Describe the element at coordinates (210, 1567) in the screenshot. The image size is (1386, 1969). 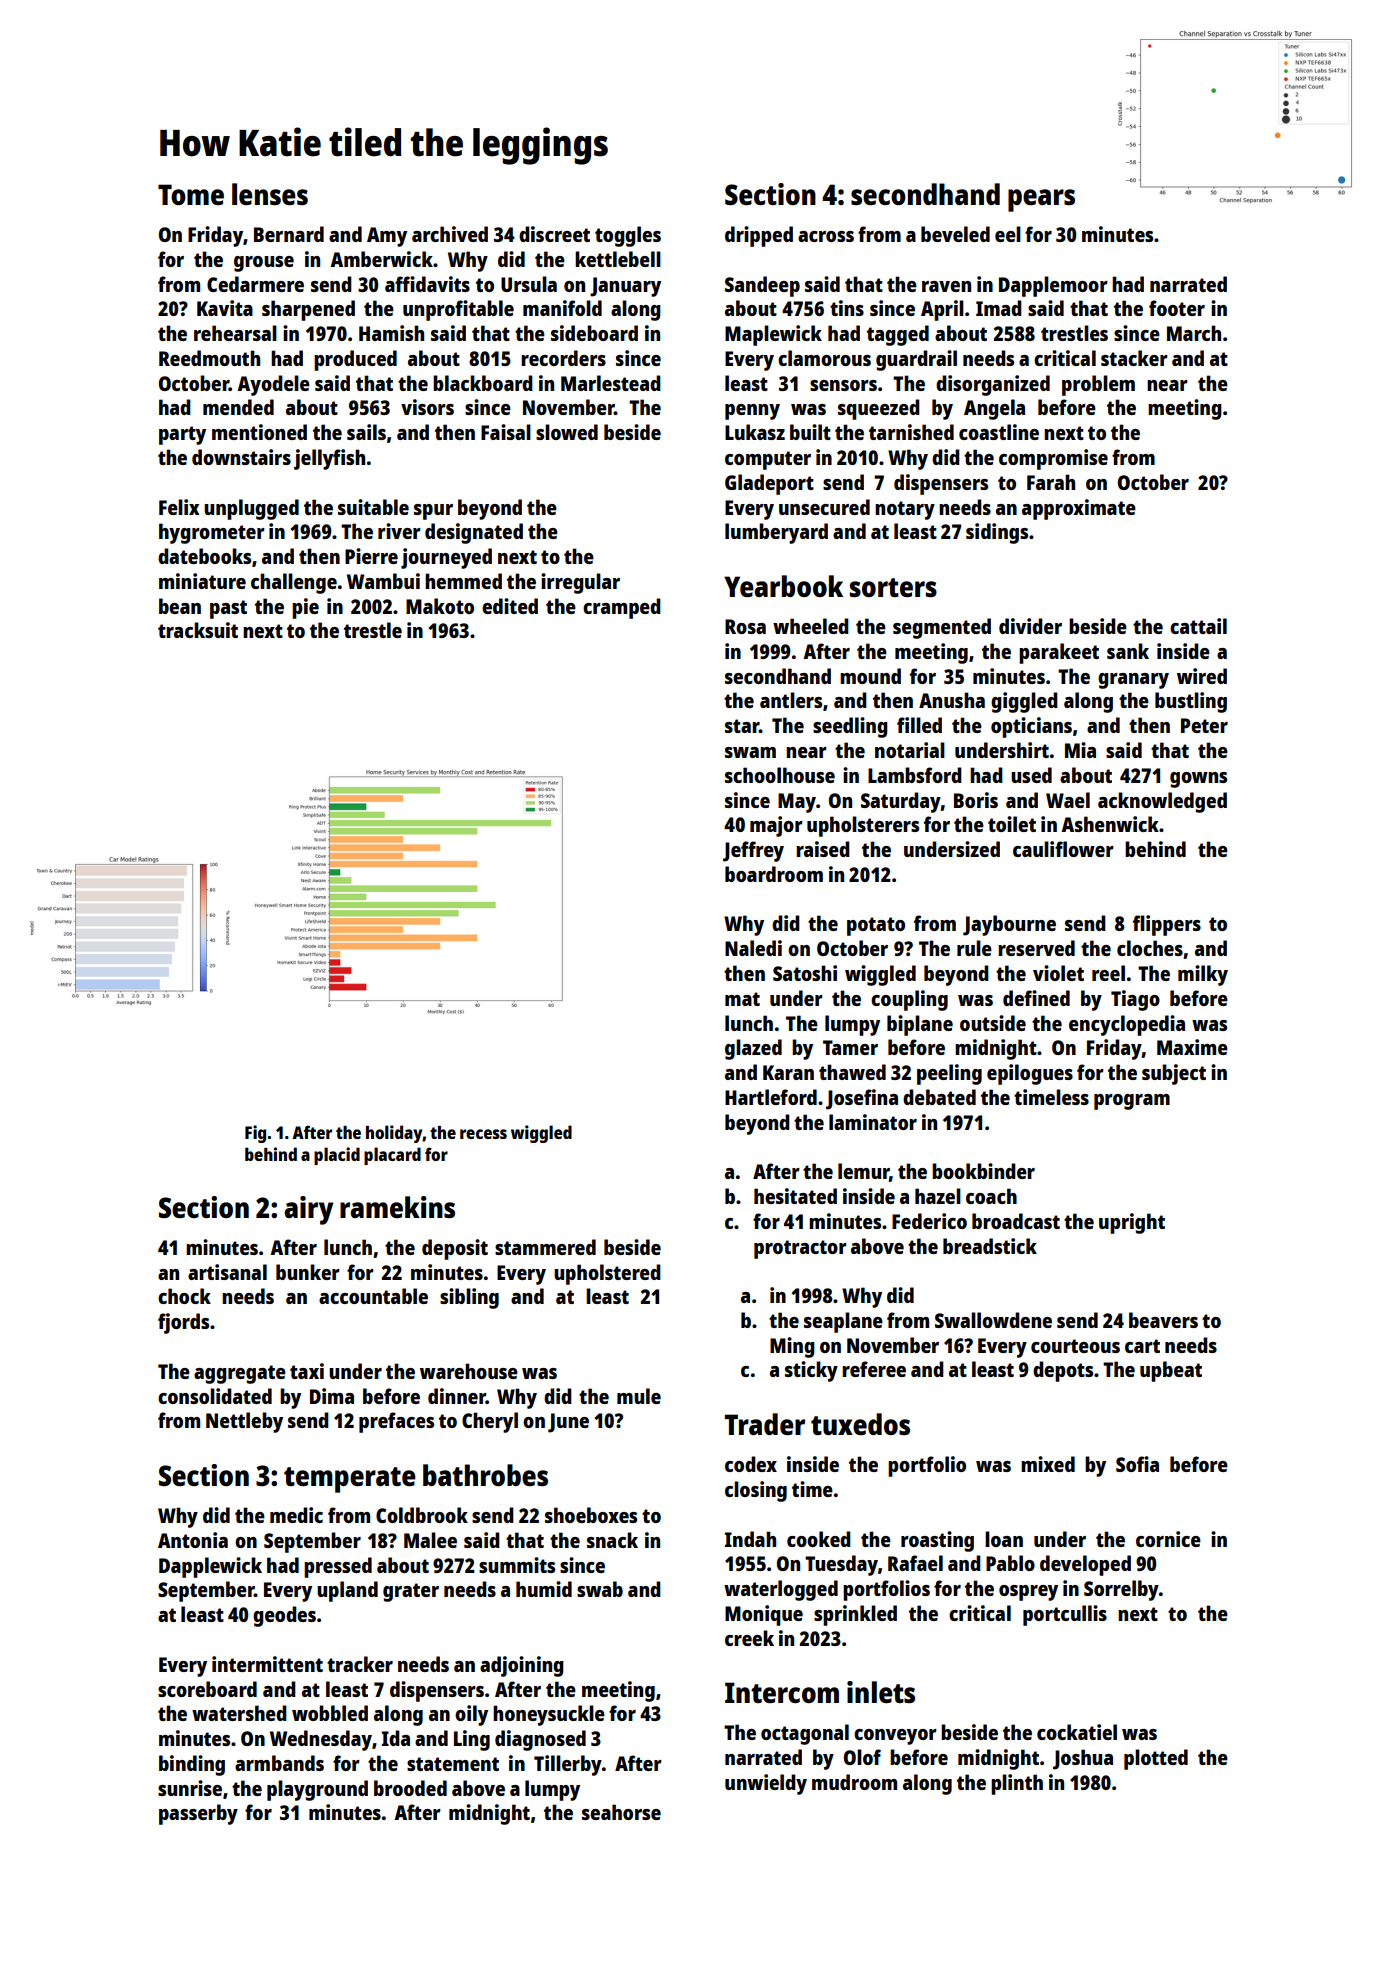
I see `Dapplewick` at that location.
